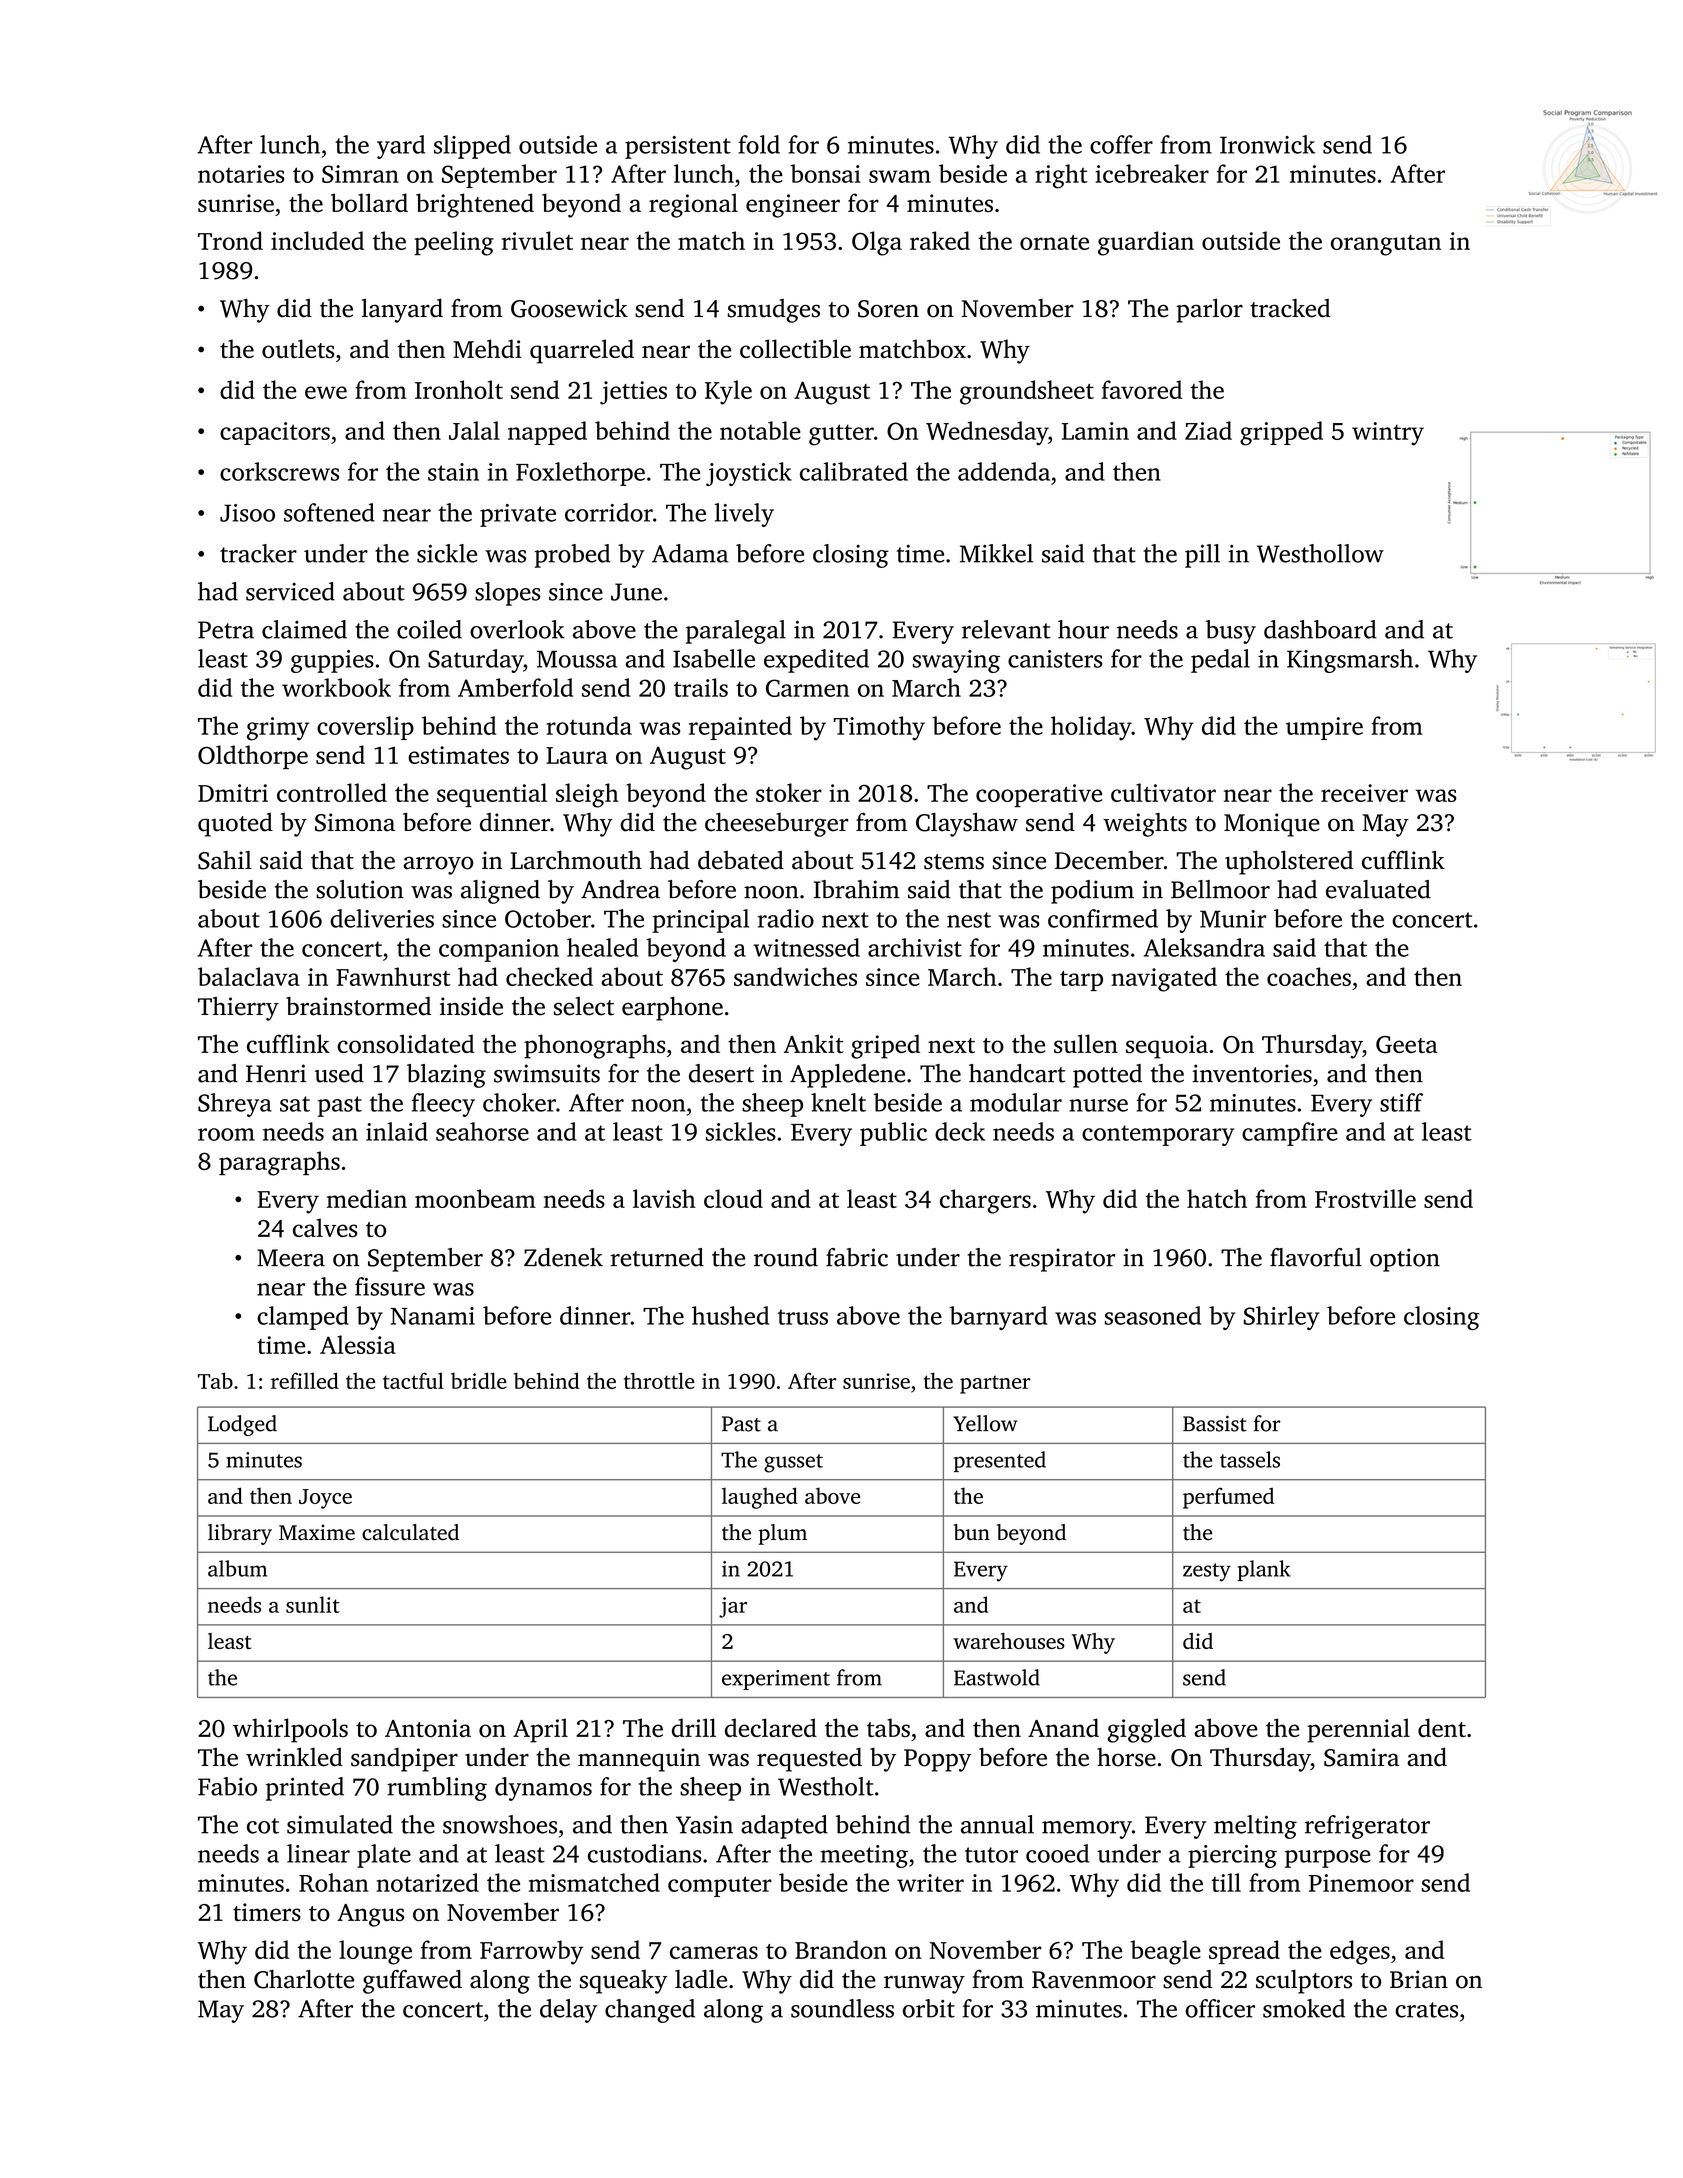 This document has height=2178, width=1683. What do you see at coordinates (985, 1201) in the document?
I see `chargers` at bounding box center [985, 1201].
